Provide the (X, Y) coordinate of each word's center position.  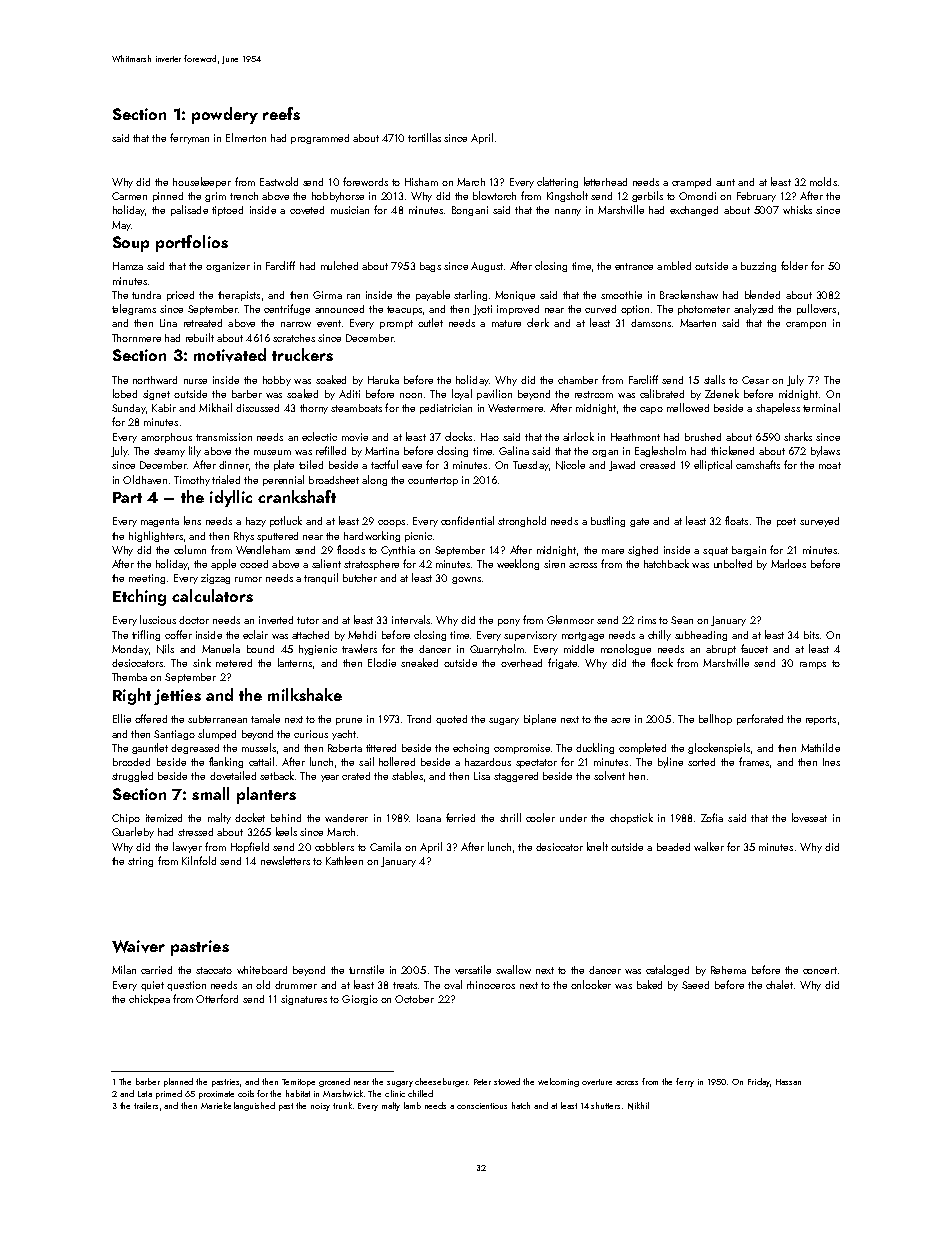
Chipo (126, 819)
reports (821, 720)
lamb (412, 1105)
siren (554, 564)
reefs (281, 113)
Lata (145, 1094)
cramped (691, 183)
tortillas (424, 137)
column (190, 549)
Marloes (788, 563)
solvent (609, 775)
